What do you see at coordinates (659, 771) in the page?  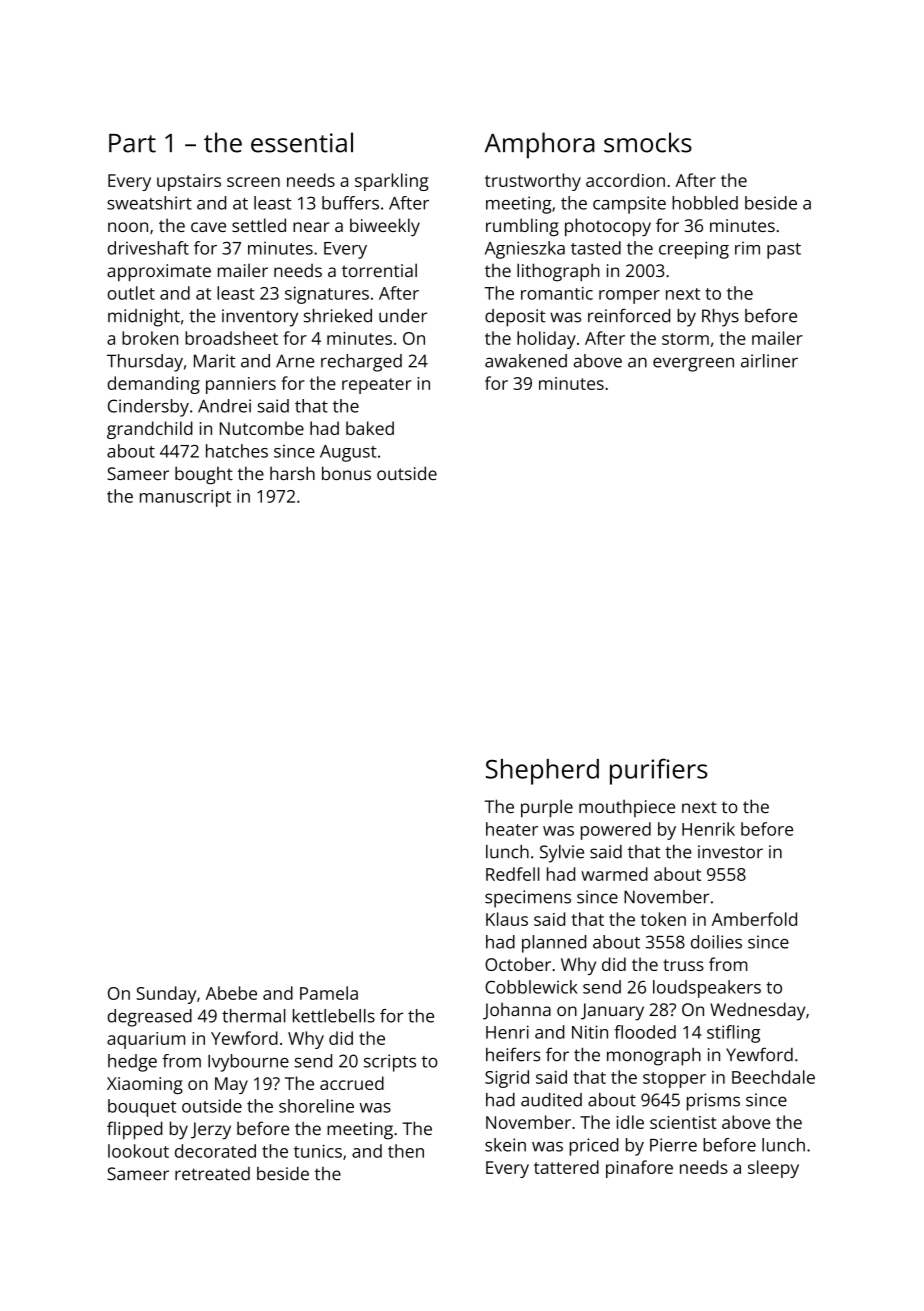 I see `purifiers` at bounding box center [659, 771].
